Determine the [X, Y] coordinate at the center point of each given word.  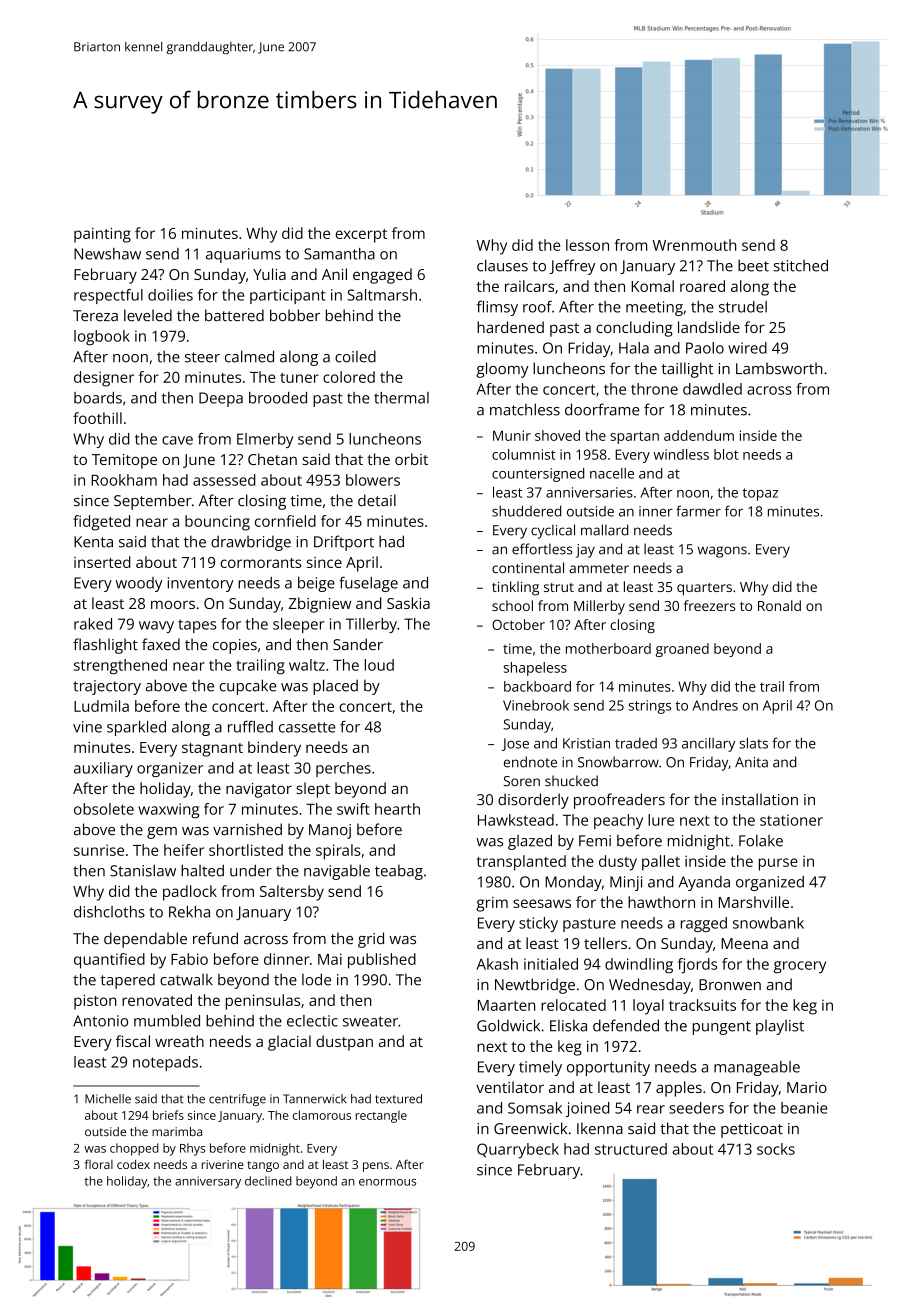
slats [753, 743]
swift [353, 809]
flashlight [105, 646]
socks [776, 1149]
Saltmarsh [382, 295]
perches [343, 769]
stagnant [212, 750]
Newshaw [107, 254]
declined [268, 1181]
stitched [801, 265]
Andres [715, 705]
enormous [387, 1182]
